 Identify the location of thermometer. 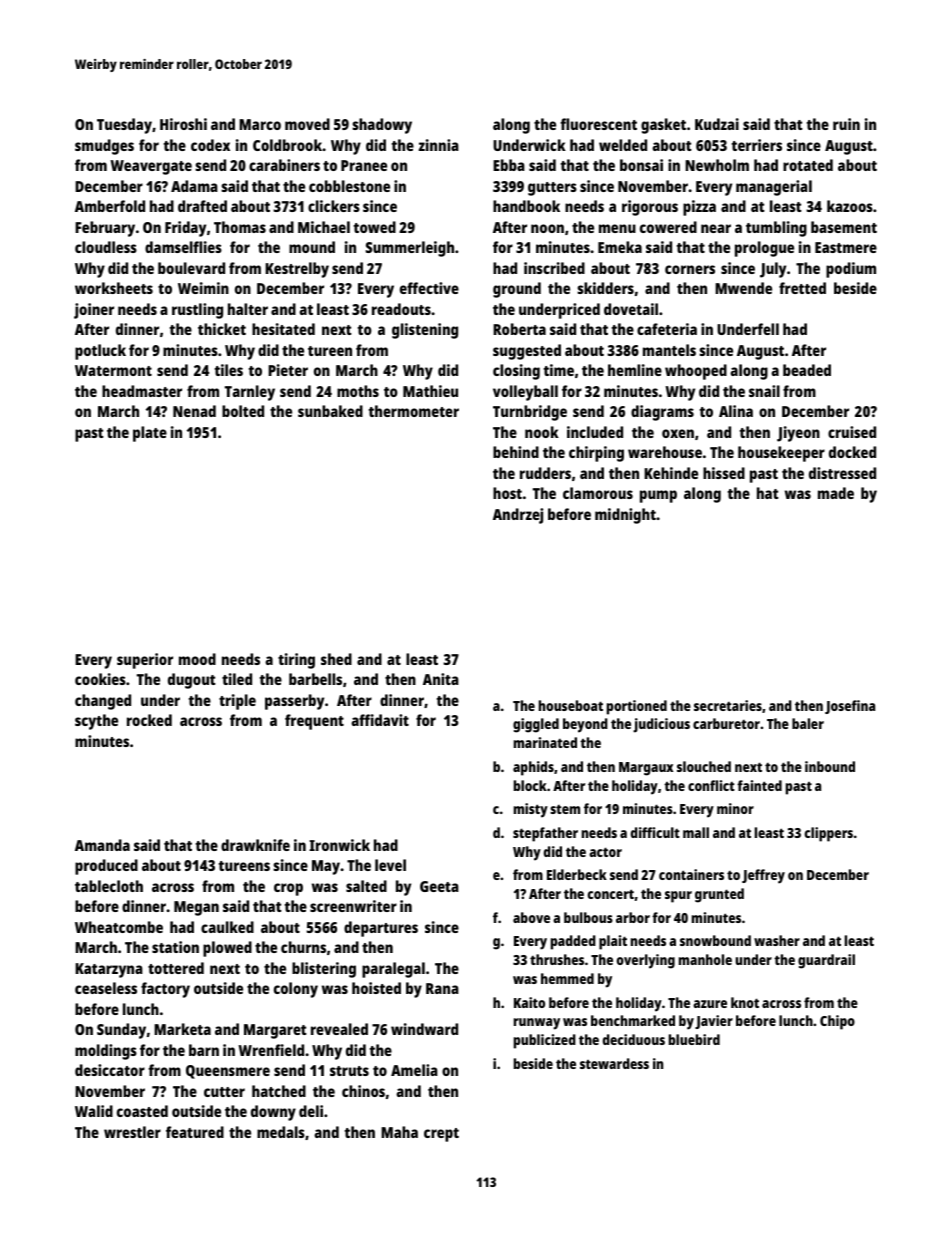
(414, 411).
